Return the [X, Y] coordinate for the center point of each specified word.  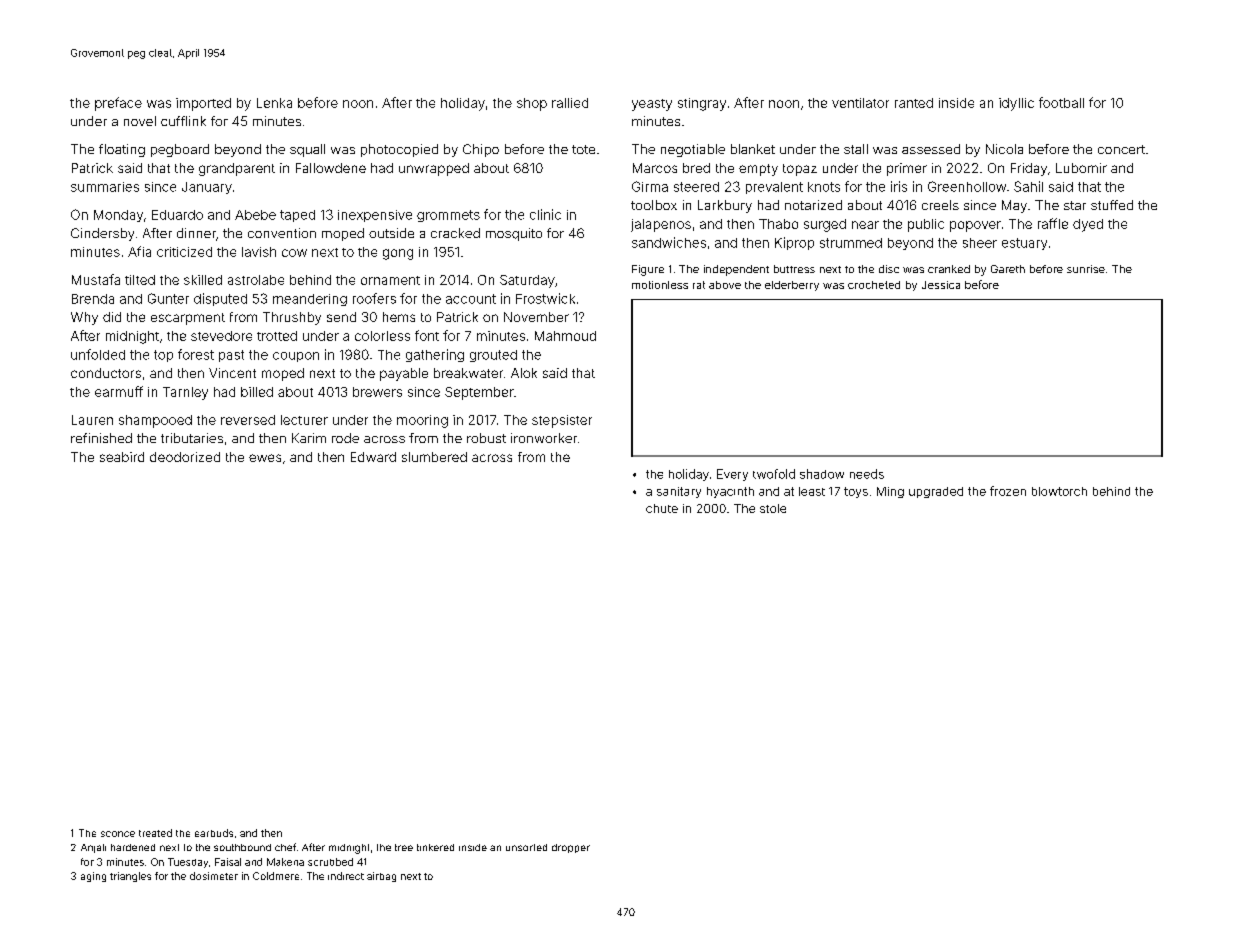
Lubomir [1081, 168]
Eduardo [177, 215]
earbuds [214, 833]
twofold [774, 474]
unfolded [98, 354]
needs [867, 474]
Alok [524, 373]
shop [532, 104]
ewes [265, 458]
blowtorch [1059, 491]
